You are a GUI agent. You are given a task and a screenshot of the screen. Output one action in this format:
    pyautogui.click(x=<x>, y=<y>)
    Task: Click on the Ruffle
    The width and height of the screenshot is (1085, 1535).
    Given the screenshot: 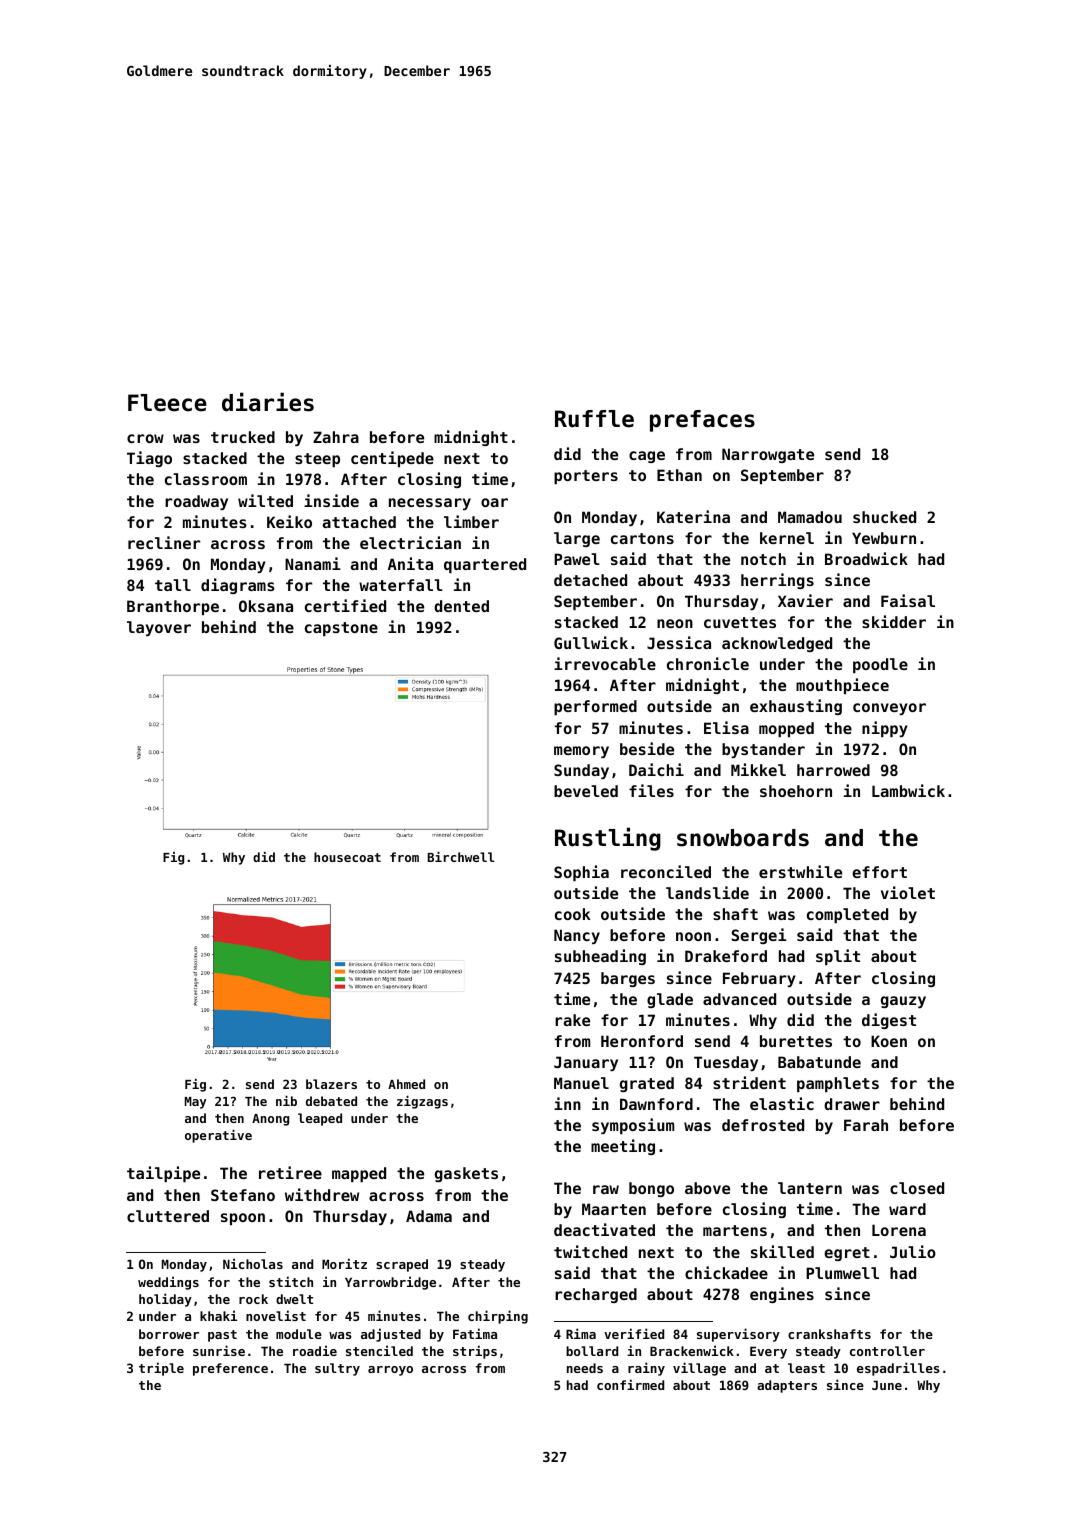 What is the action you would take?
    pyautogui.click(x=594, y=419)
